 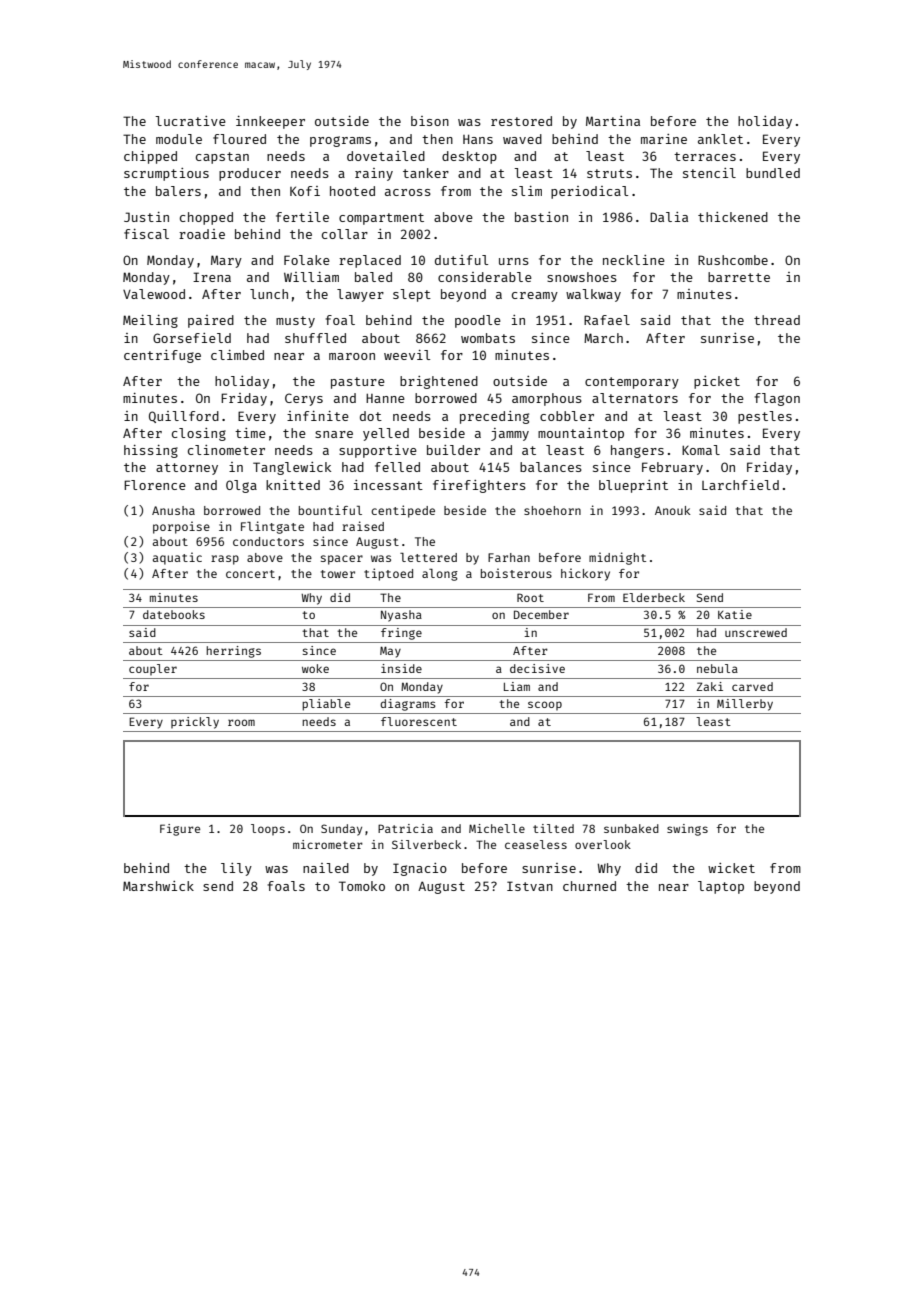 What do you see at coordinates (162, 356) in the screenshot?
I see `centrifuge` at bounding box center [162, 356].
